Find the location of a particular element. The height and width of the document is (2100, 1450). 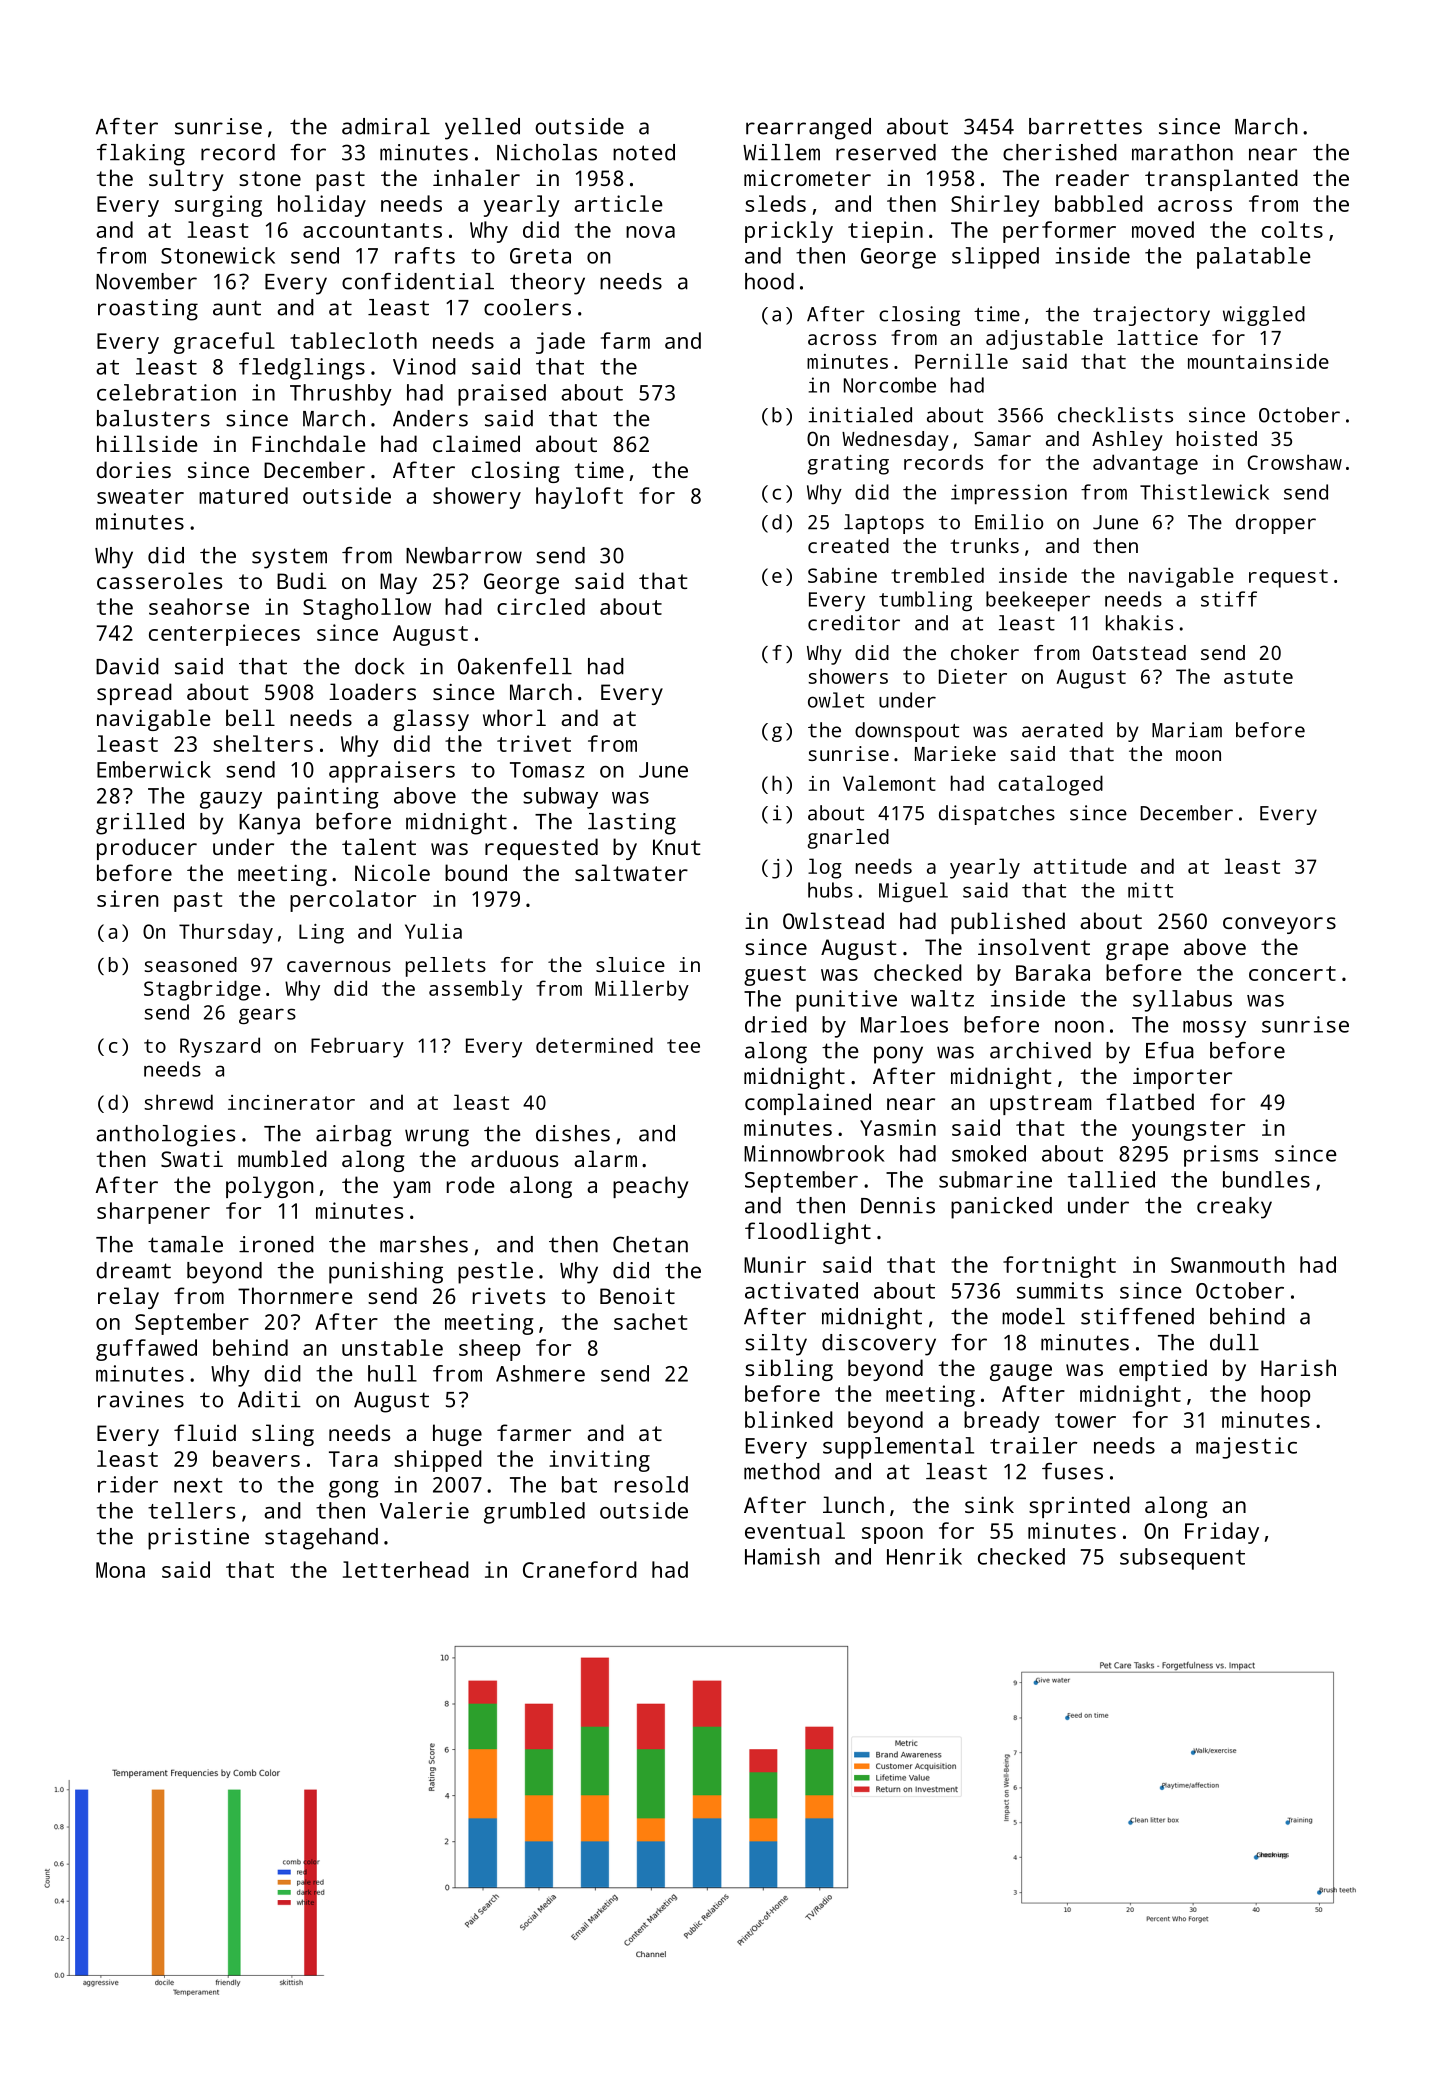

flaking is located at coordinates (141, 155).
